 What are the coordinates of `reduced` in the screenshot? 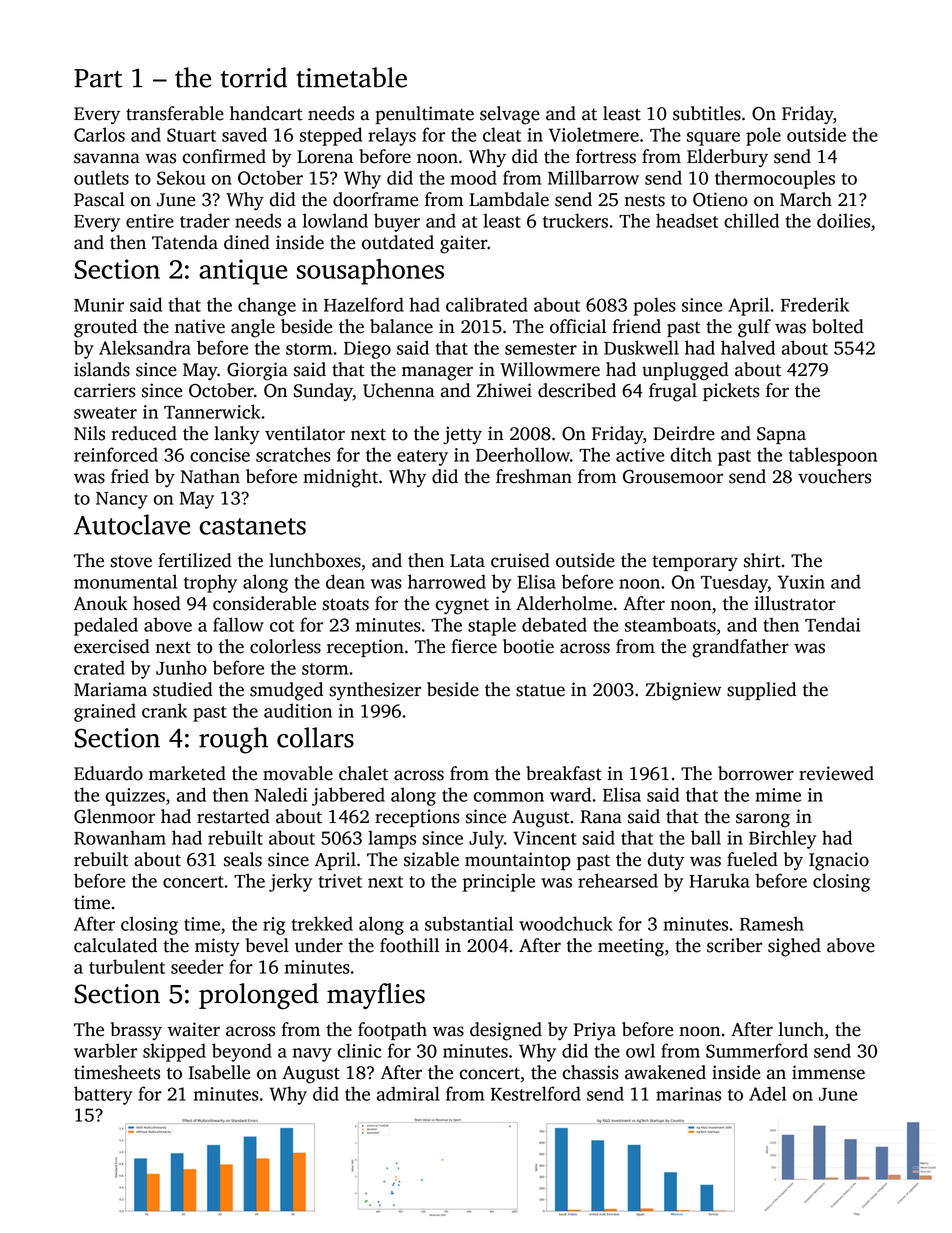 It's located at (144, 433).
